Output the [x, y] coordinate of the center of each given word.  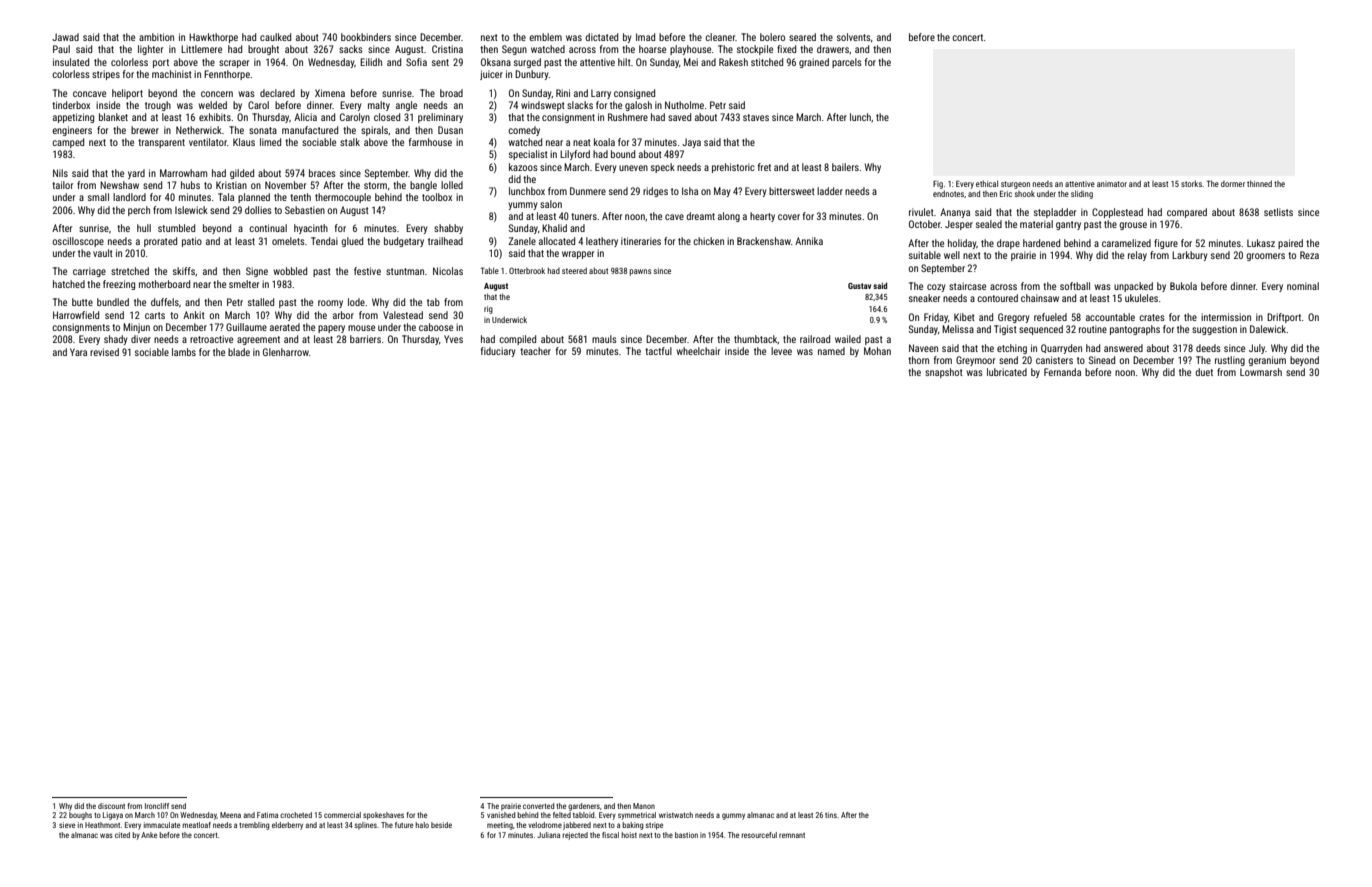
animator [1112, 184]
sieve [67, 825]
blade [239, 352]
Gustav [859, 286]
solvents [854, 37]
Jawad [65, 37]
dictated [601, 37]
